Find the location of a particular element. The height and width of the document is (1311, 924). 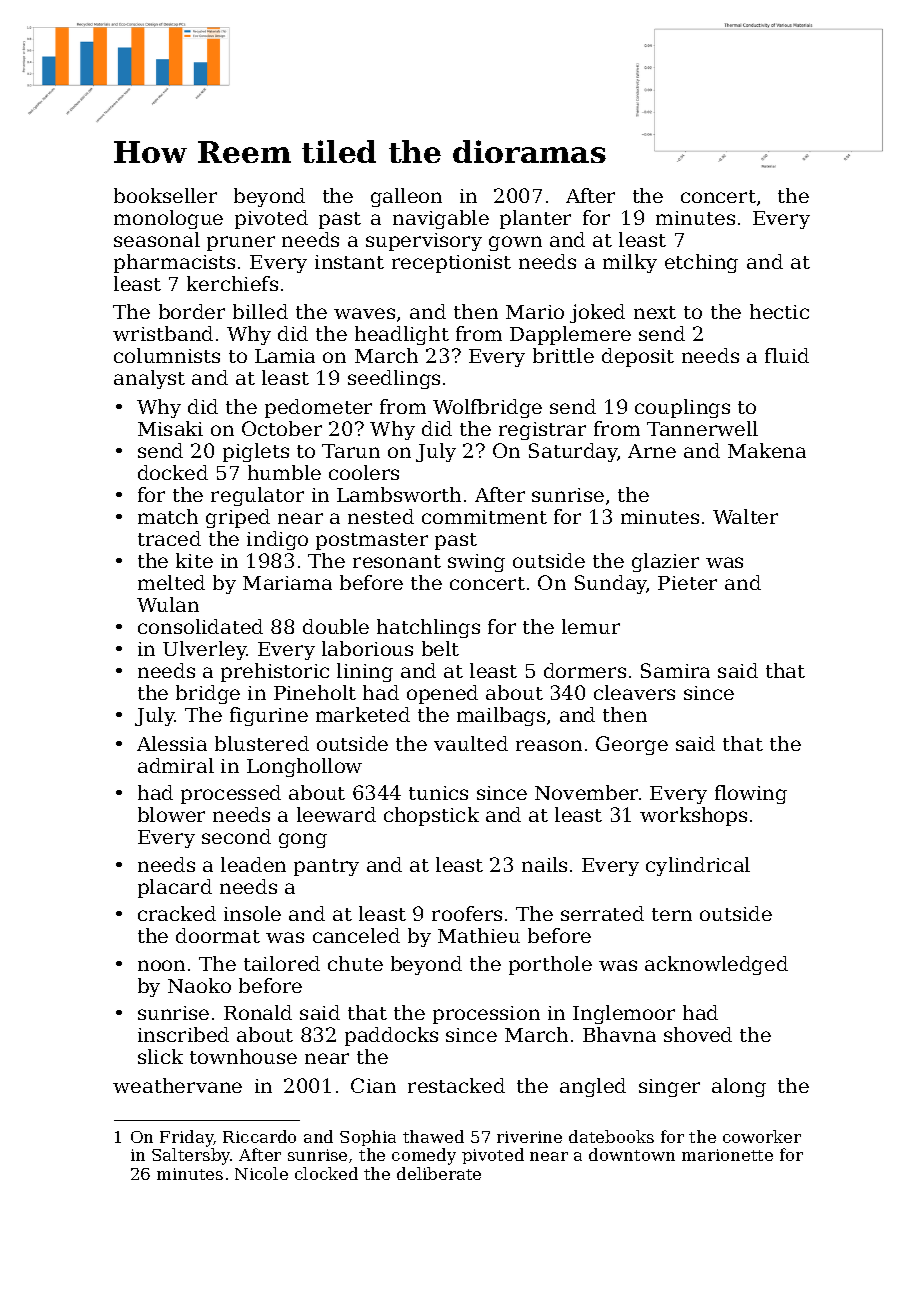

Pieter is located at coordinates (687, 583).
